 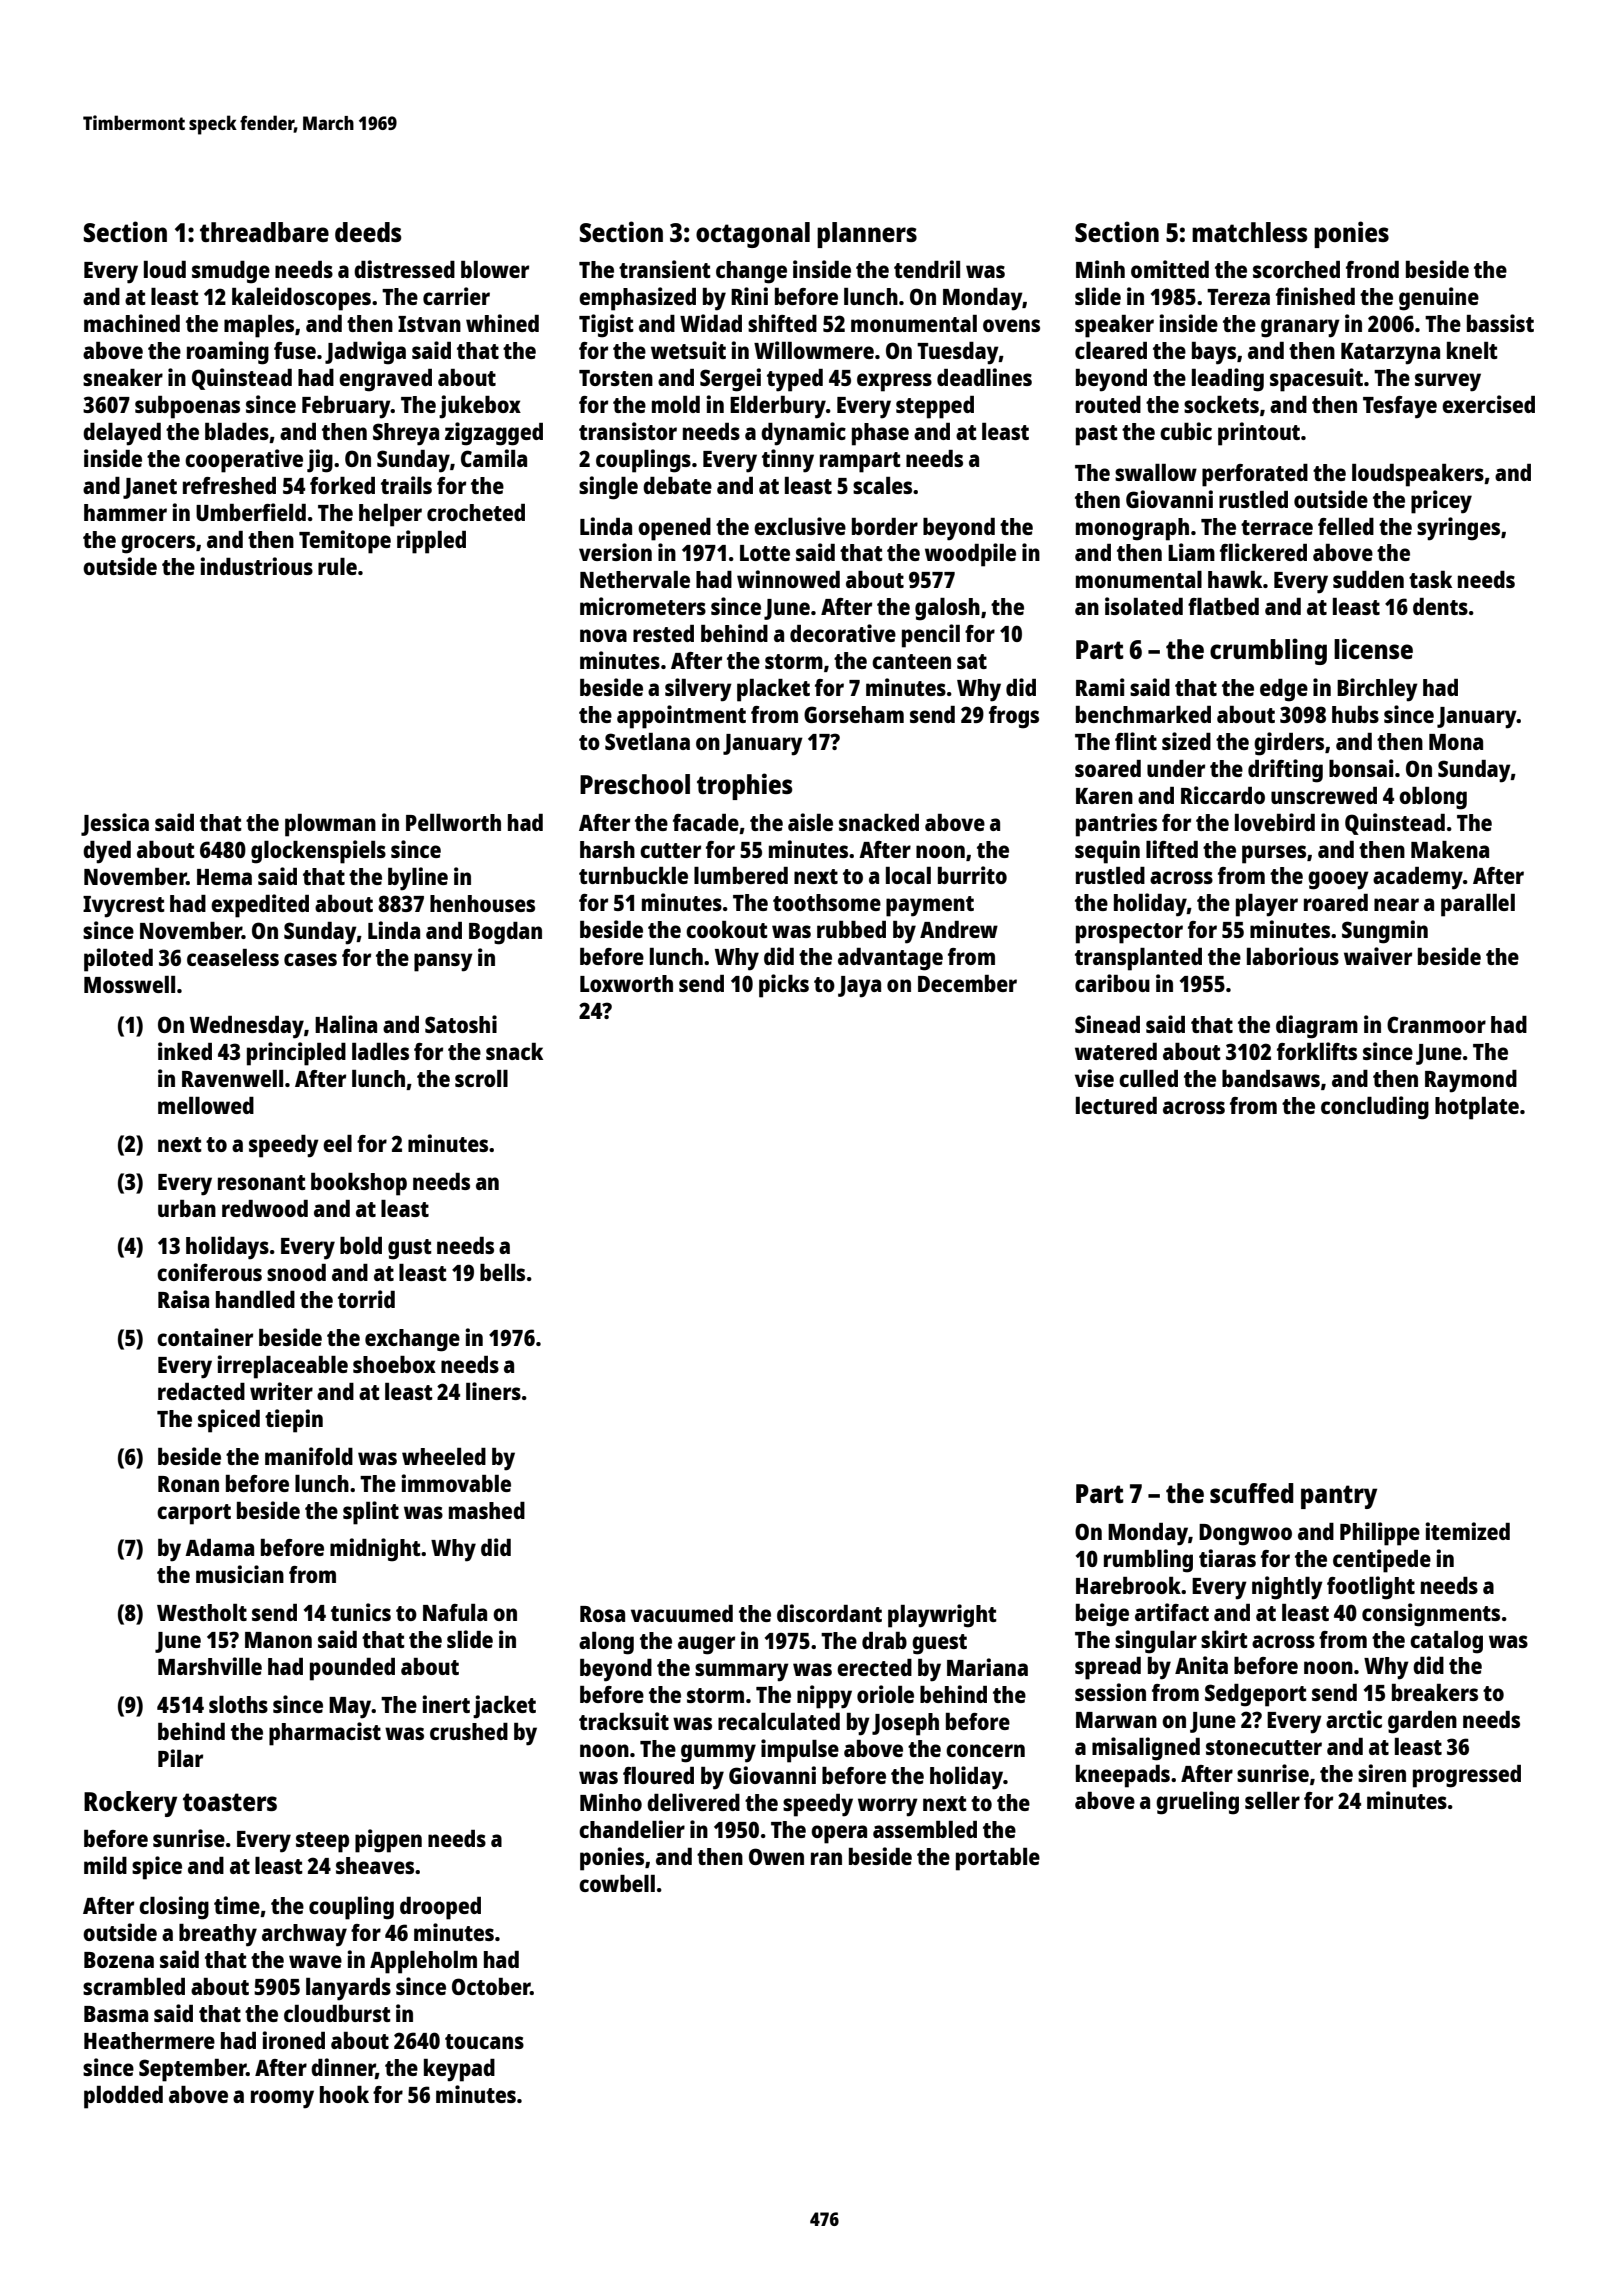 I want to click on vacuumed, so click(x=682, y=1613).
